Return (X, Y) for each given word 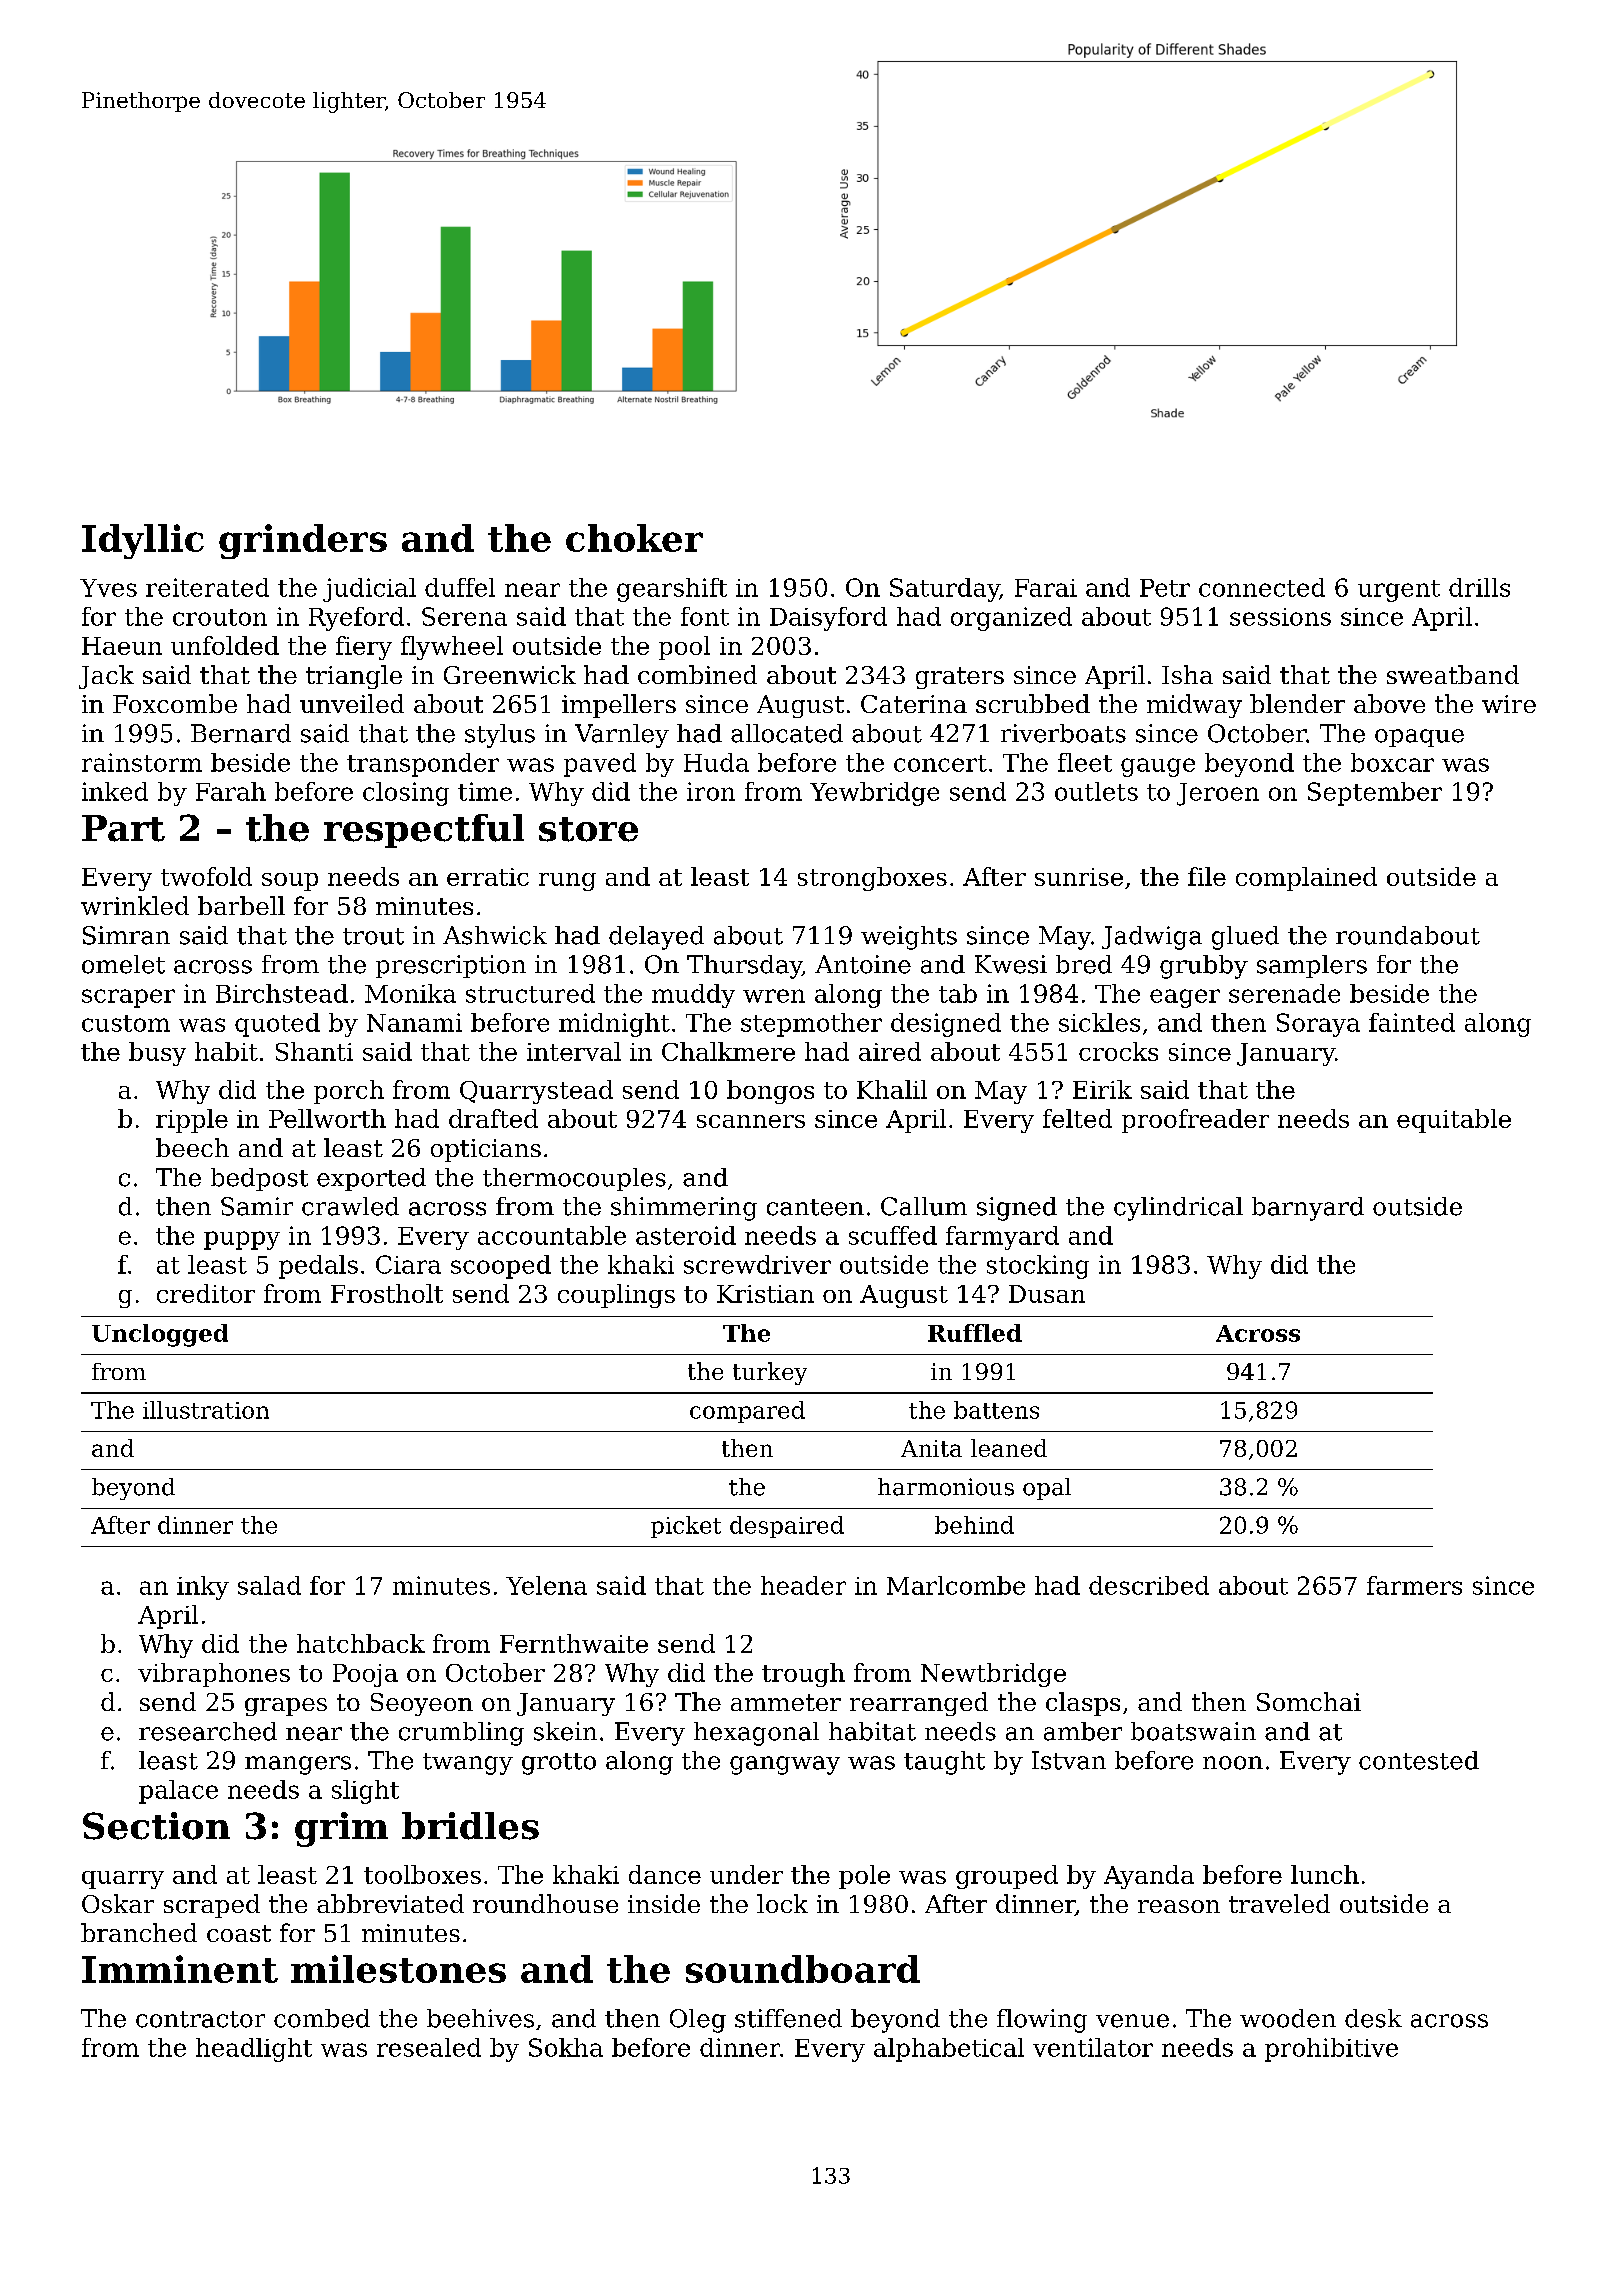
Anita (931, 1448)
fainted (1412, 1022)
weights (909, 938)
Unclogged (160, 1335)
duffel (460, 587)
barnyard (1308, 1209)
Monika (410, 993)
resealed (429, 2047)
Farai (1046, 588)
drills (1479, 587)
